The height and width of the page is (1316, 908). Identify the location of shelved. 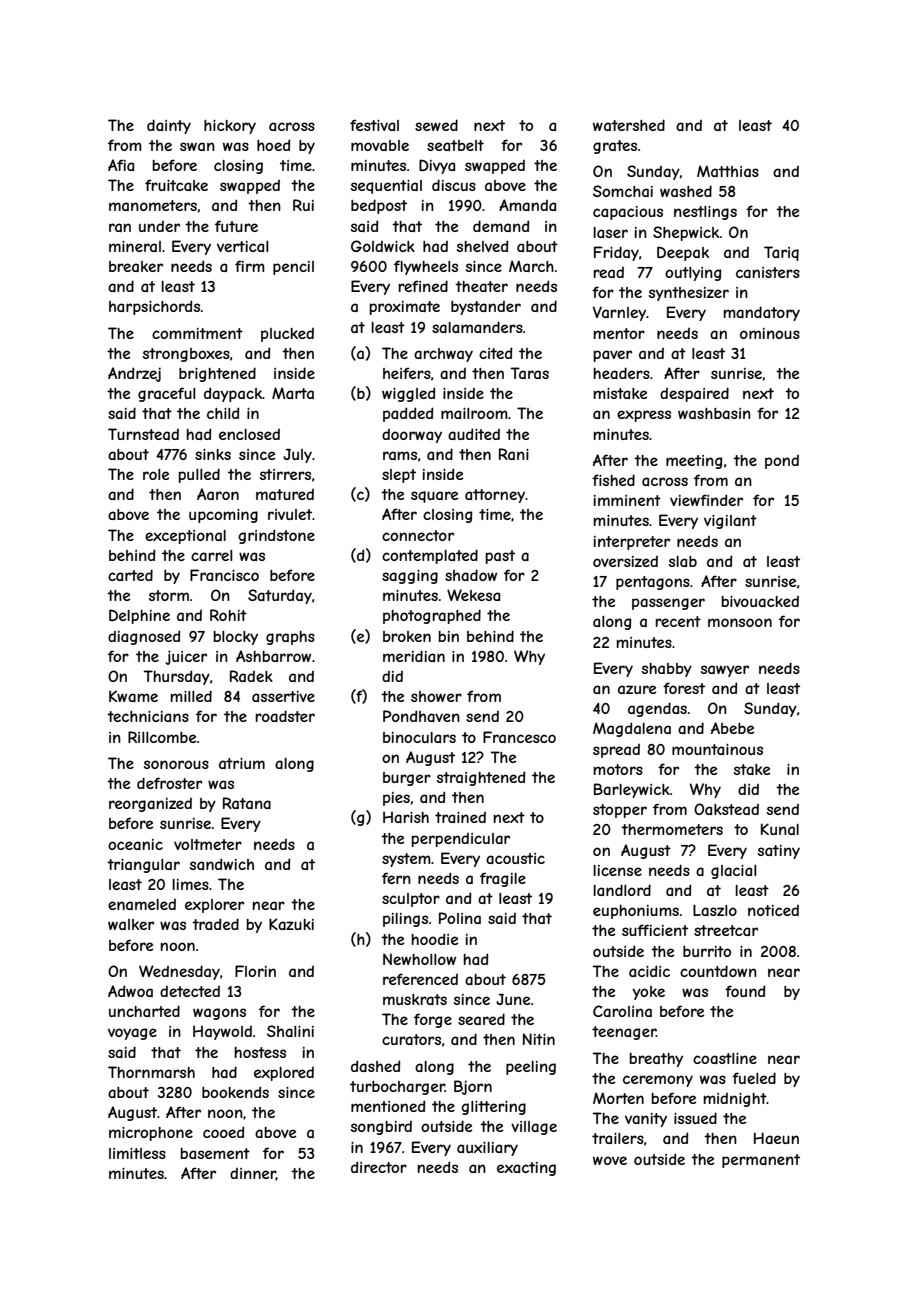
(482, 246).
